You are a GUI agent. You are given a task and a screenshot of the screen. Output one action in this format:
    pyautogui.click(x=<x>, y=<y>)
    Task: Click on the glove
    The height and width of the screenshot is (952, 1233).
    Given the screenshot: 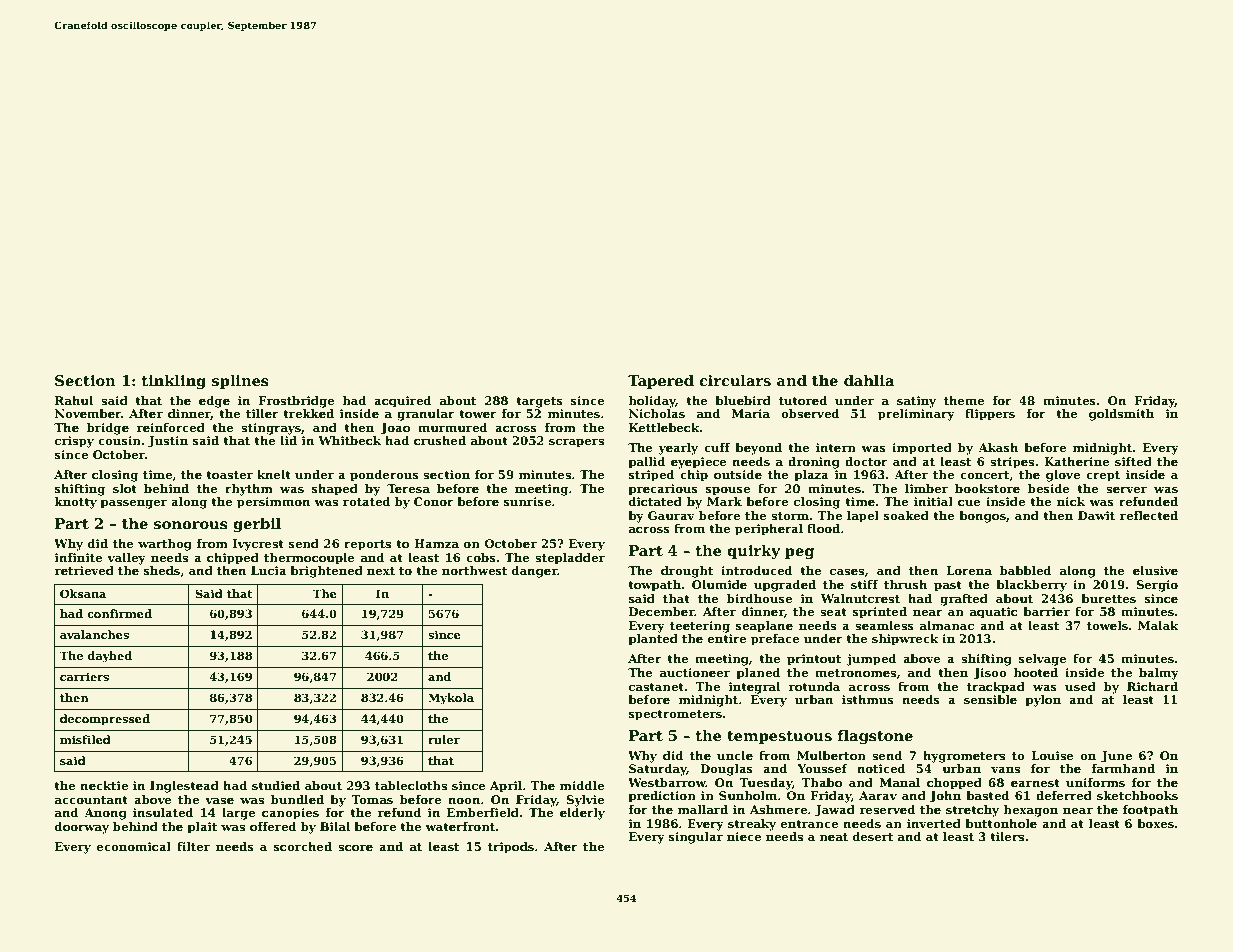 What is the action you would take?
    pyautogui.click(x=1063, y=476)
